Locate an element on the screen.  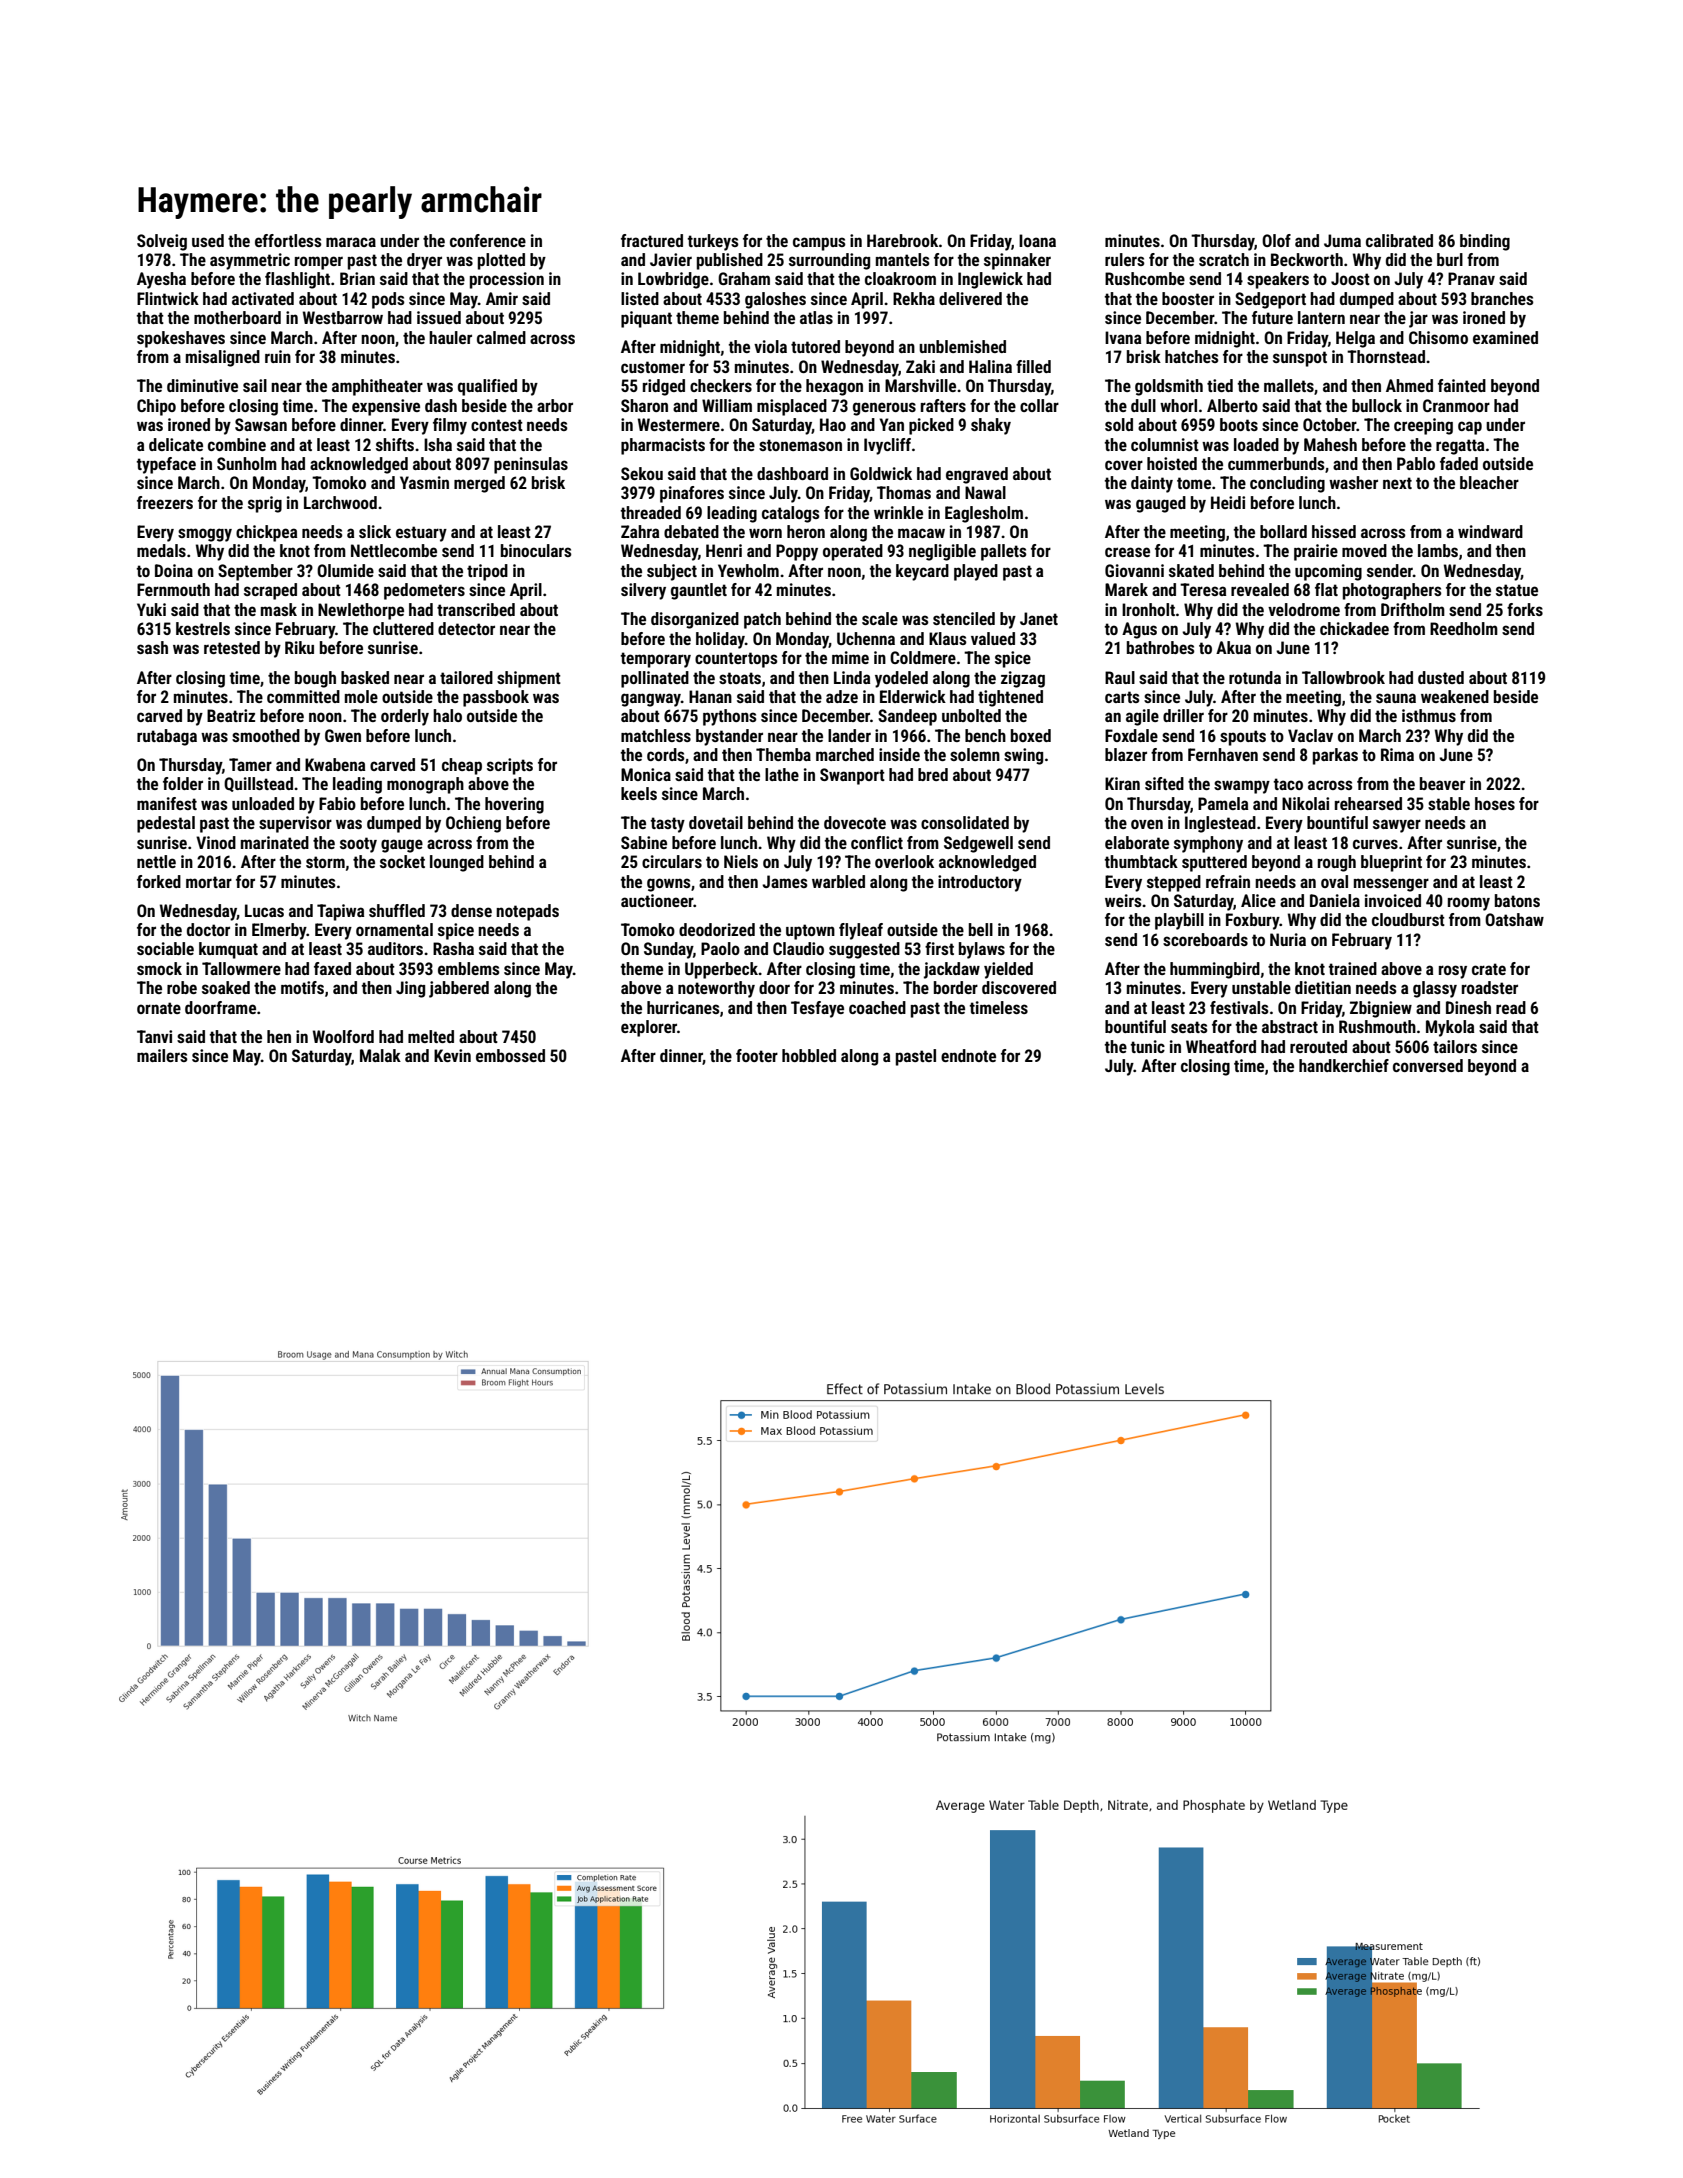
turkeys is located at coordinates (713, 242).
